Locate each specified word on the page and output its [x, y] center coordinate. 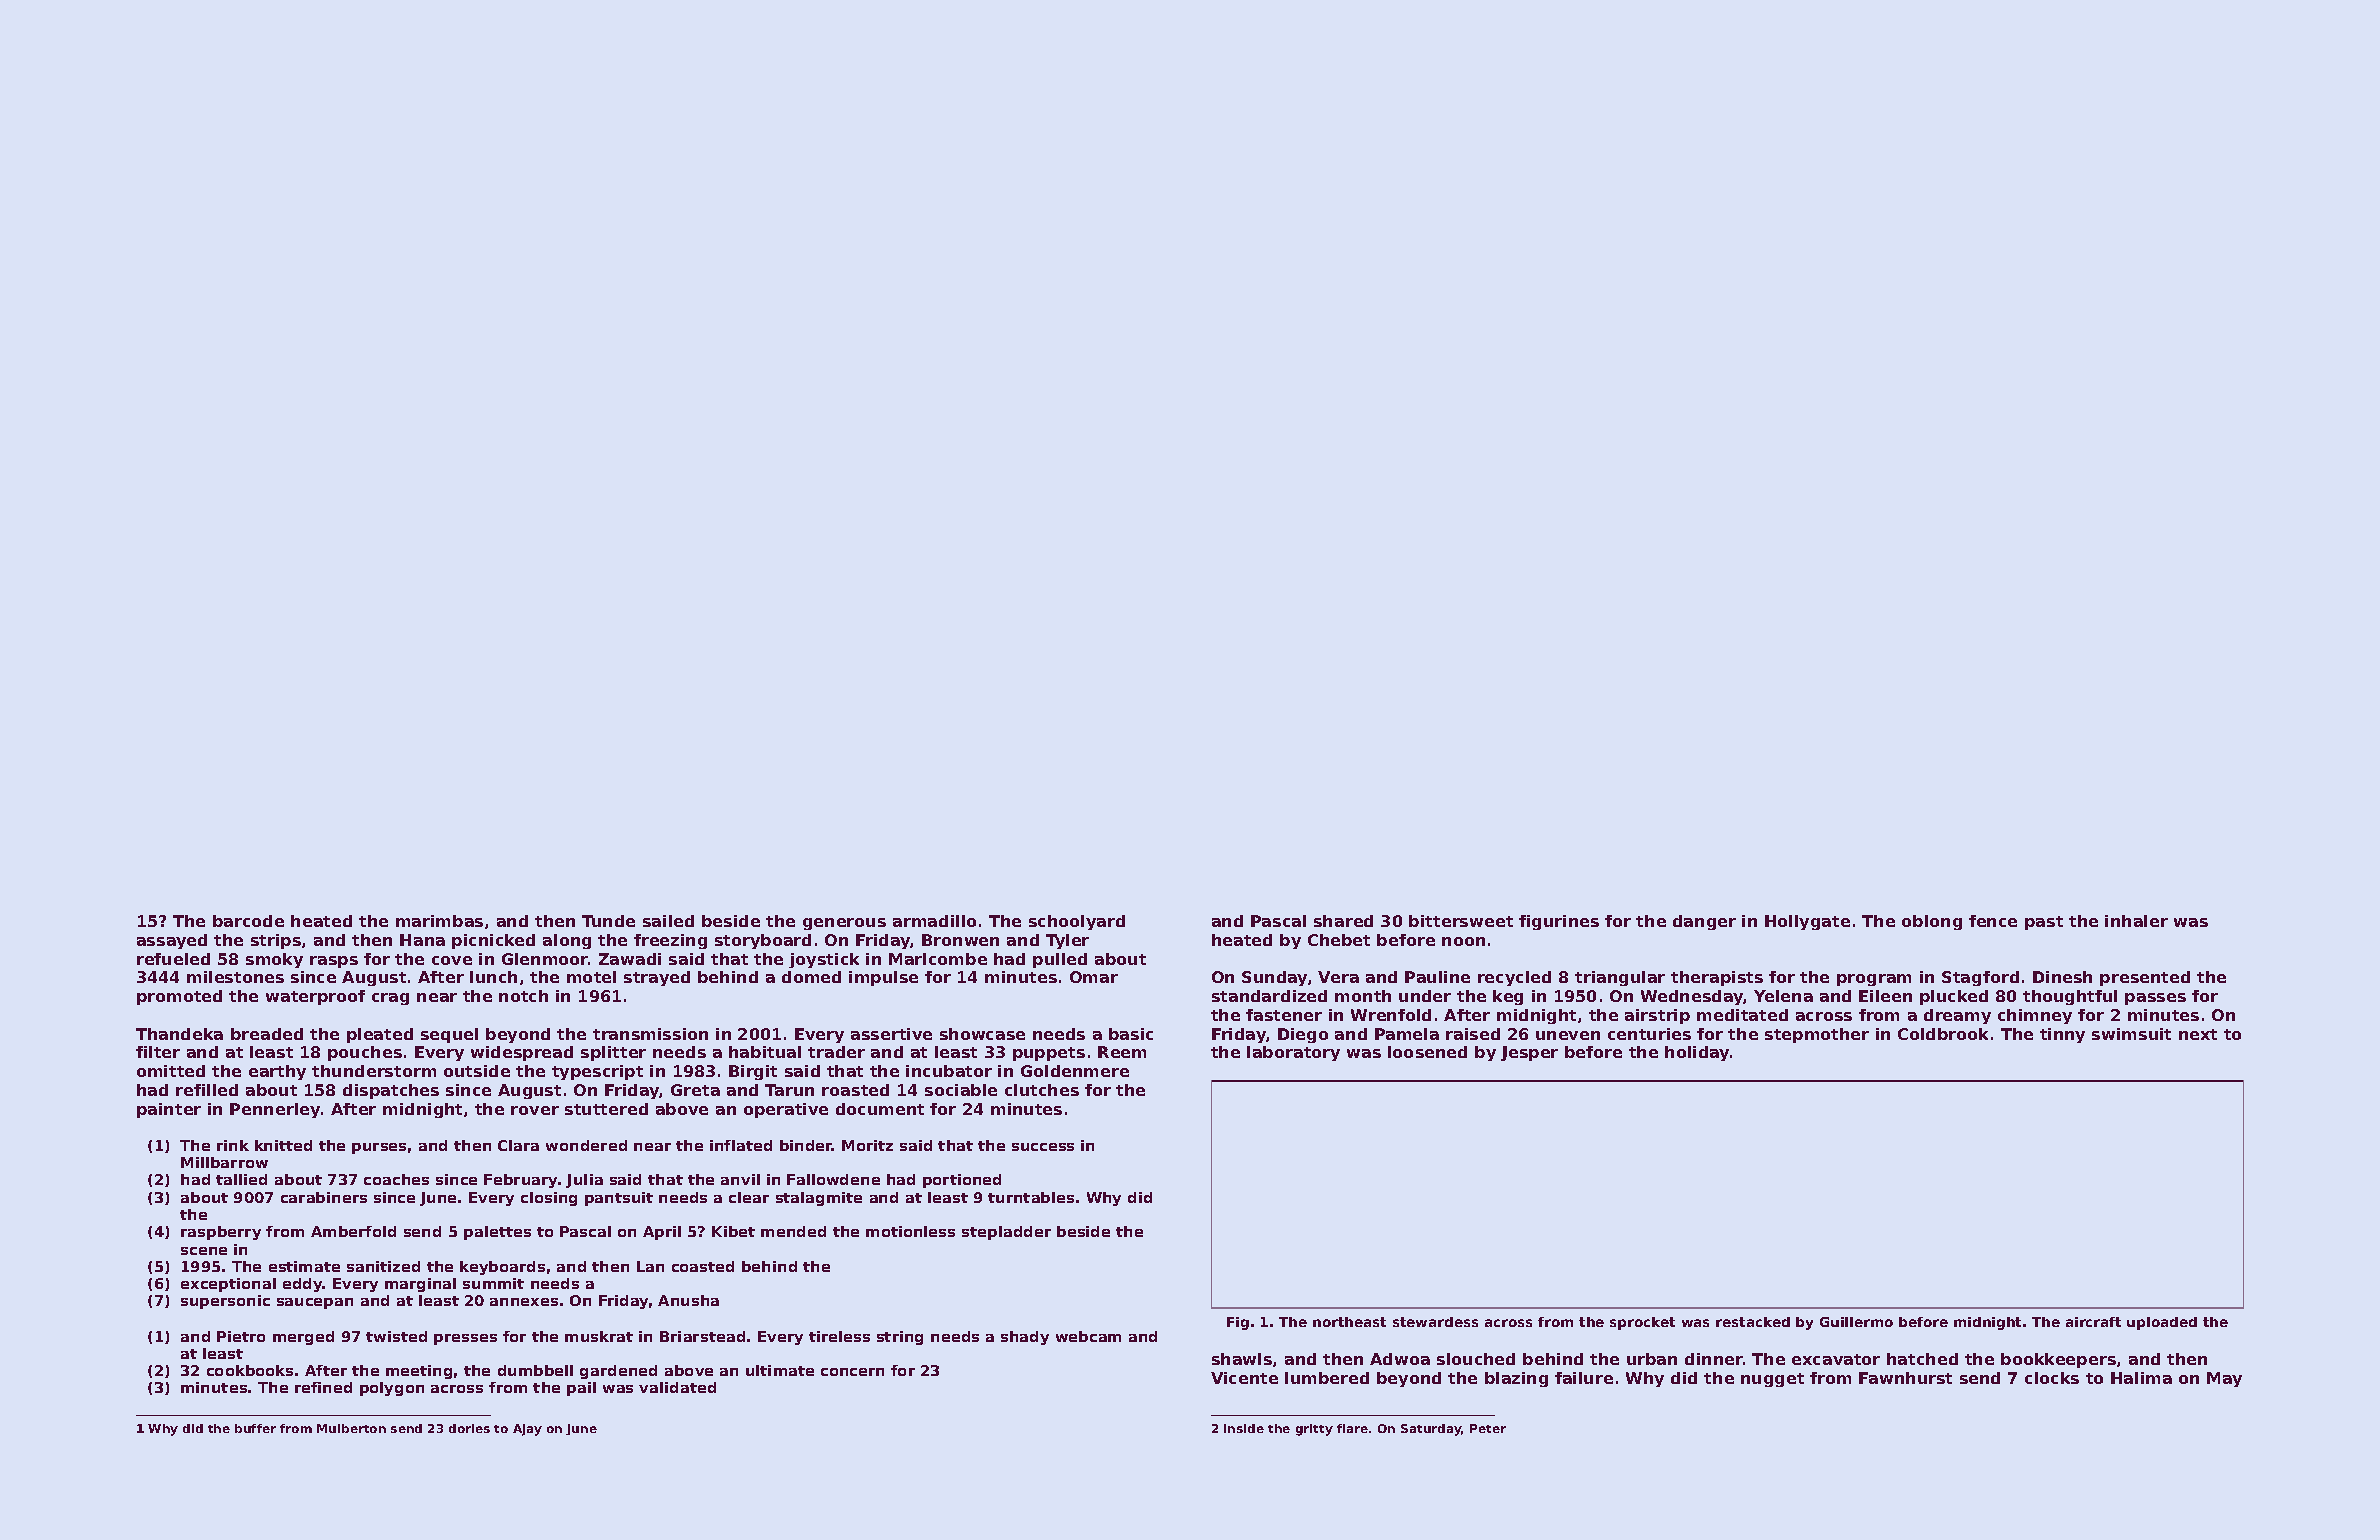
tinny [2062, 1035]
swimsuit [2131, 1034]
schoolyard [1077, 922]
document [880, 1109]
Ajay [527, 1430]
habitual [765, 1052]
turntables [1031, 1197]
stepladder [1006, 1233]
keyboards [502, 1268]
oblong [1932, 922]
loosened [1427, 1052]
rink [233, 1145]
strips [276, 941]
